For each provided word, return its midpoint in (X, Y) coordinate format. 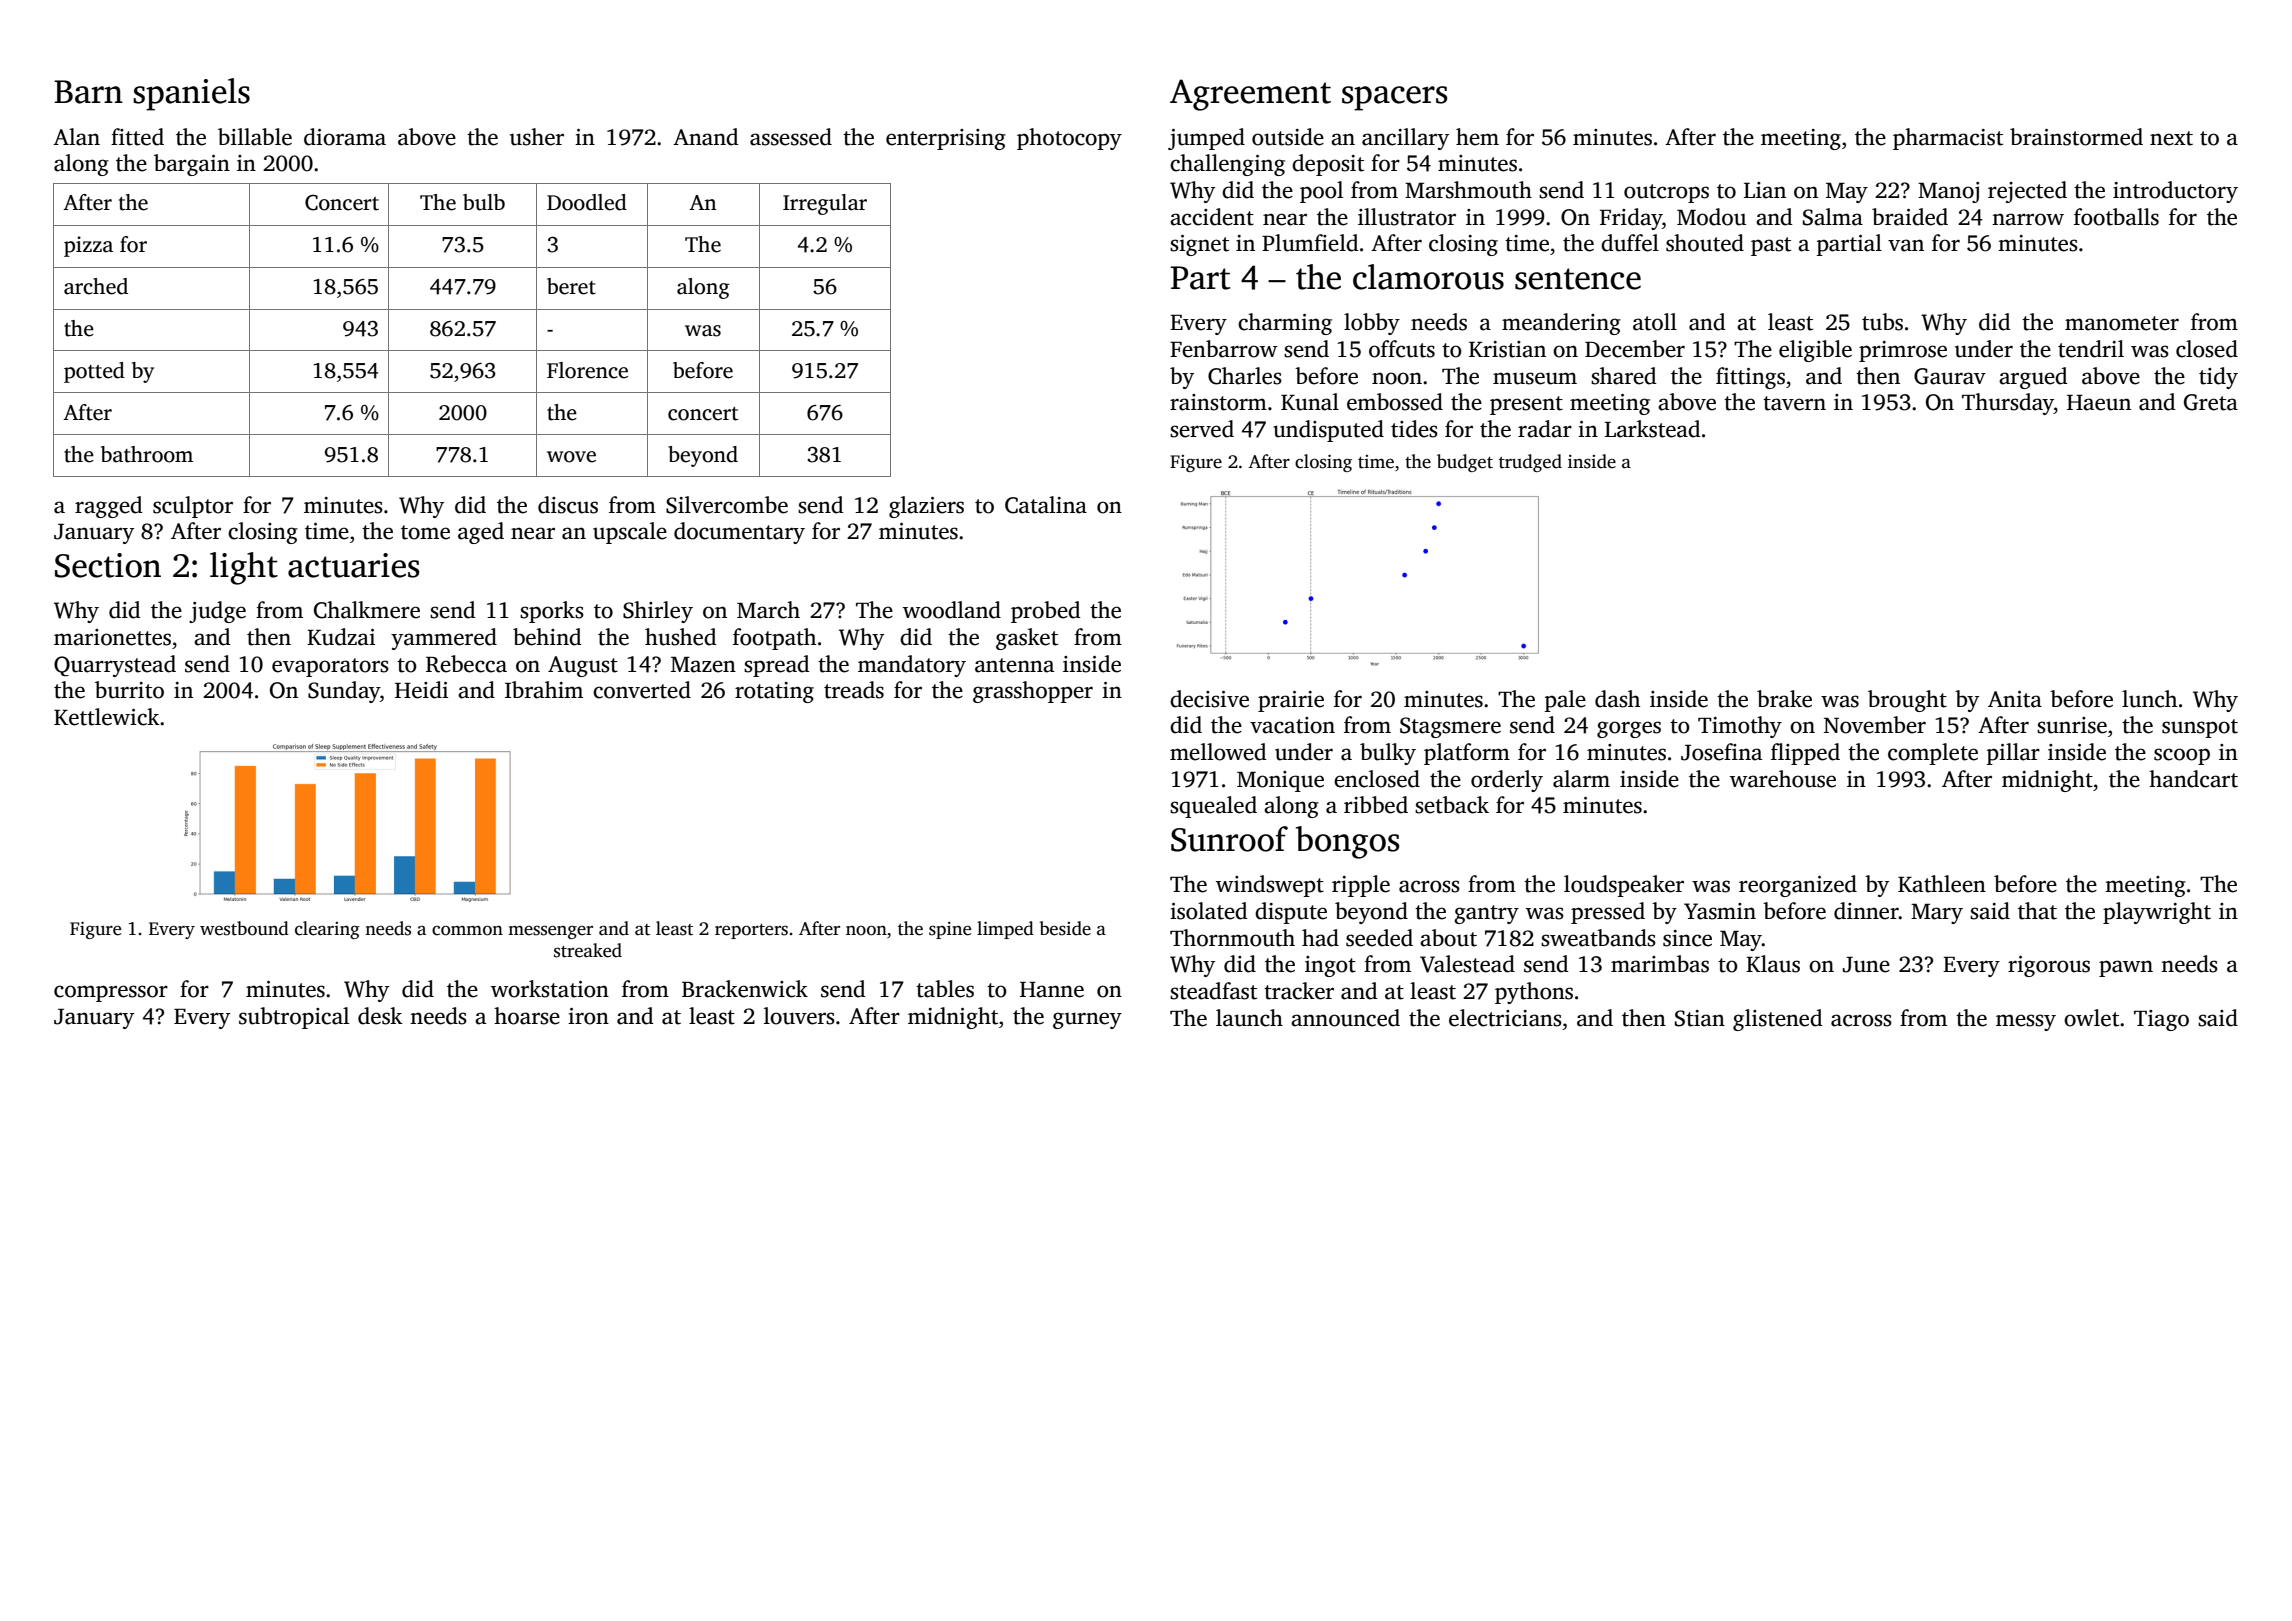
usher (537, 137)
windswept (1270, 886)
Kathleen (1942, 884)
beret (571, 286)
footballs (2116, 217)
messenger (550, 932)
